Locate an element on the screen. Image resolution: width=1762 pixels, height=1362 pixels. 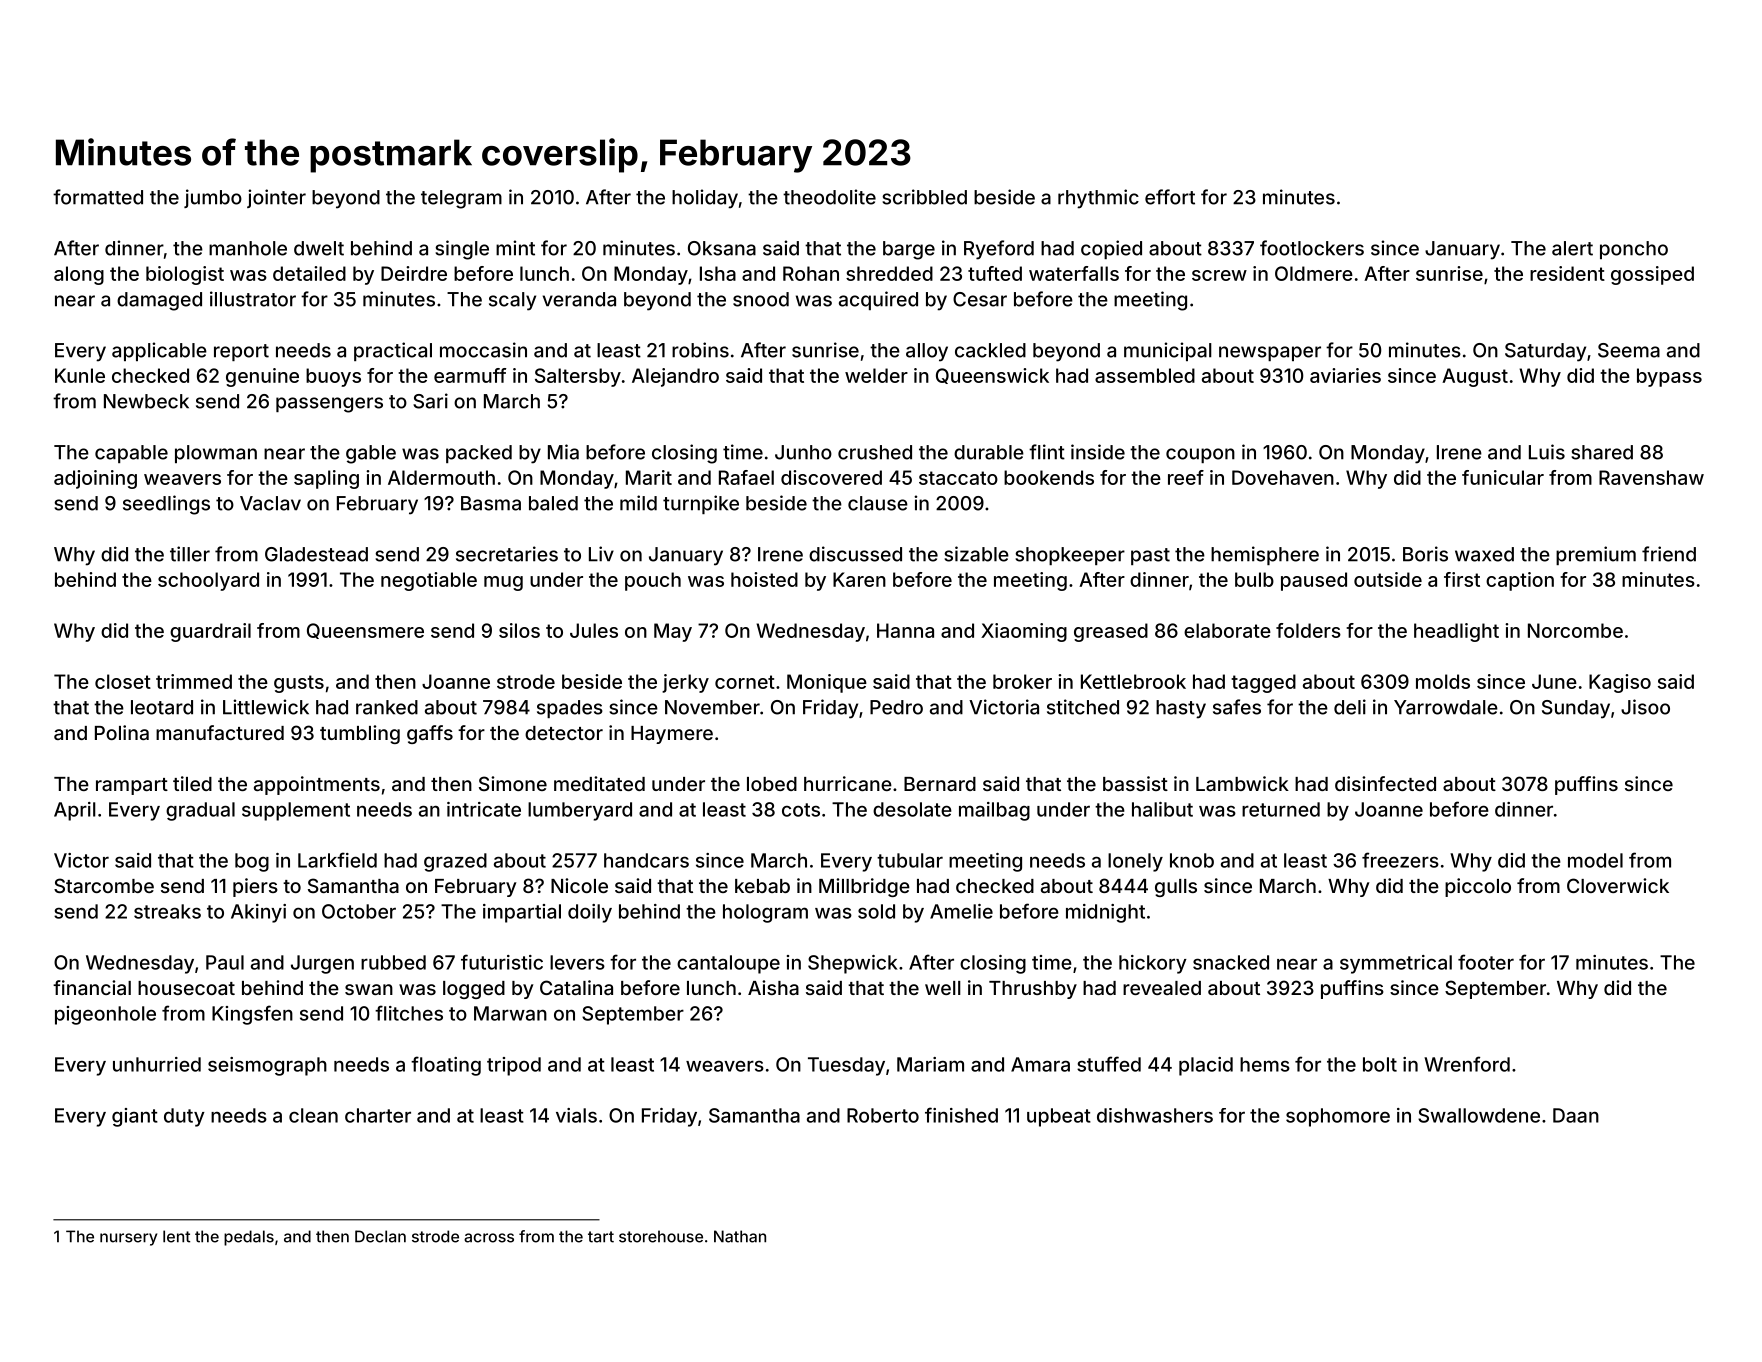
unhurried is located at coordinates (157, 1064).
